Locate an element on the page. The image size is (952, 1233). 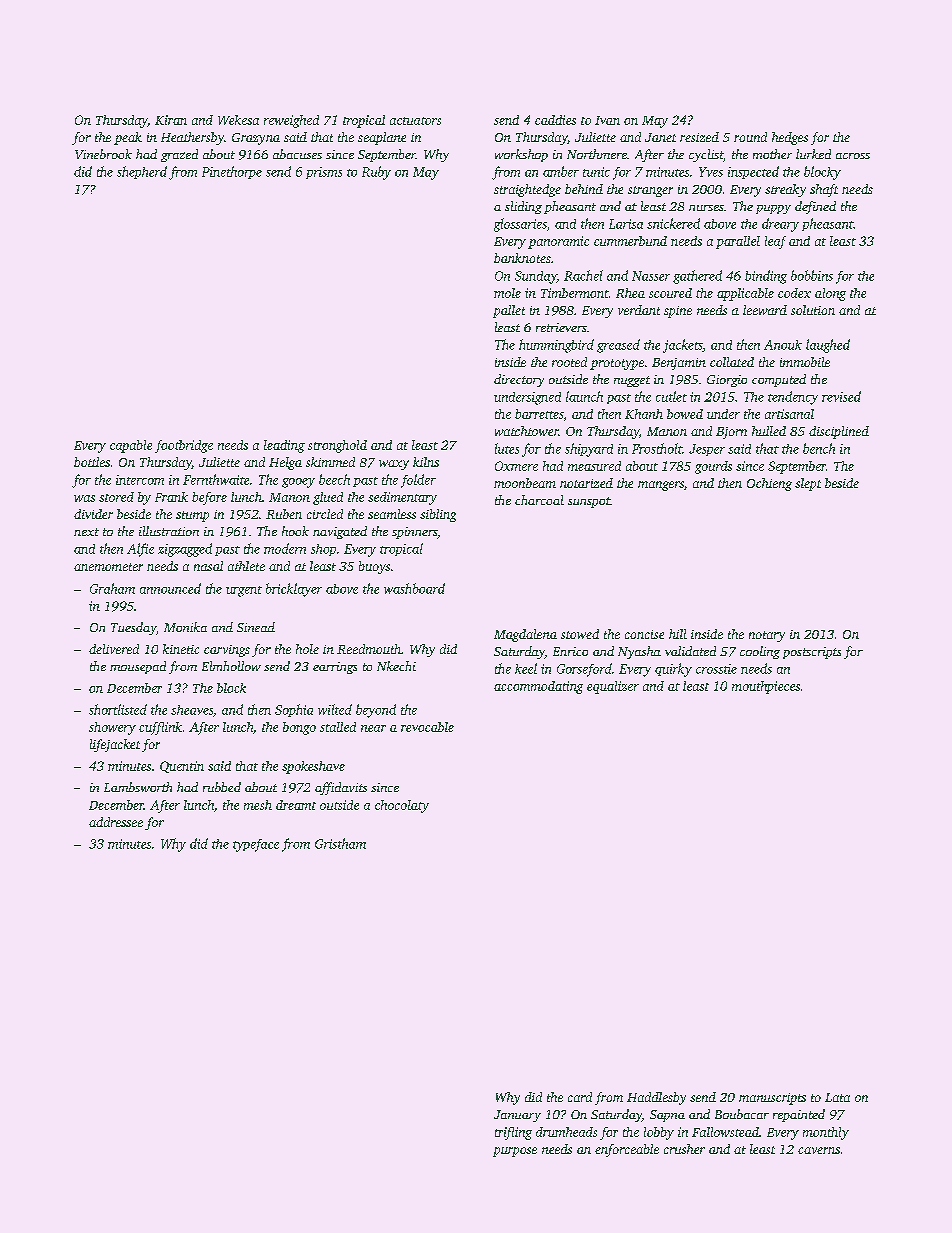
equalizer is located at coordinates (613, 687).
